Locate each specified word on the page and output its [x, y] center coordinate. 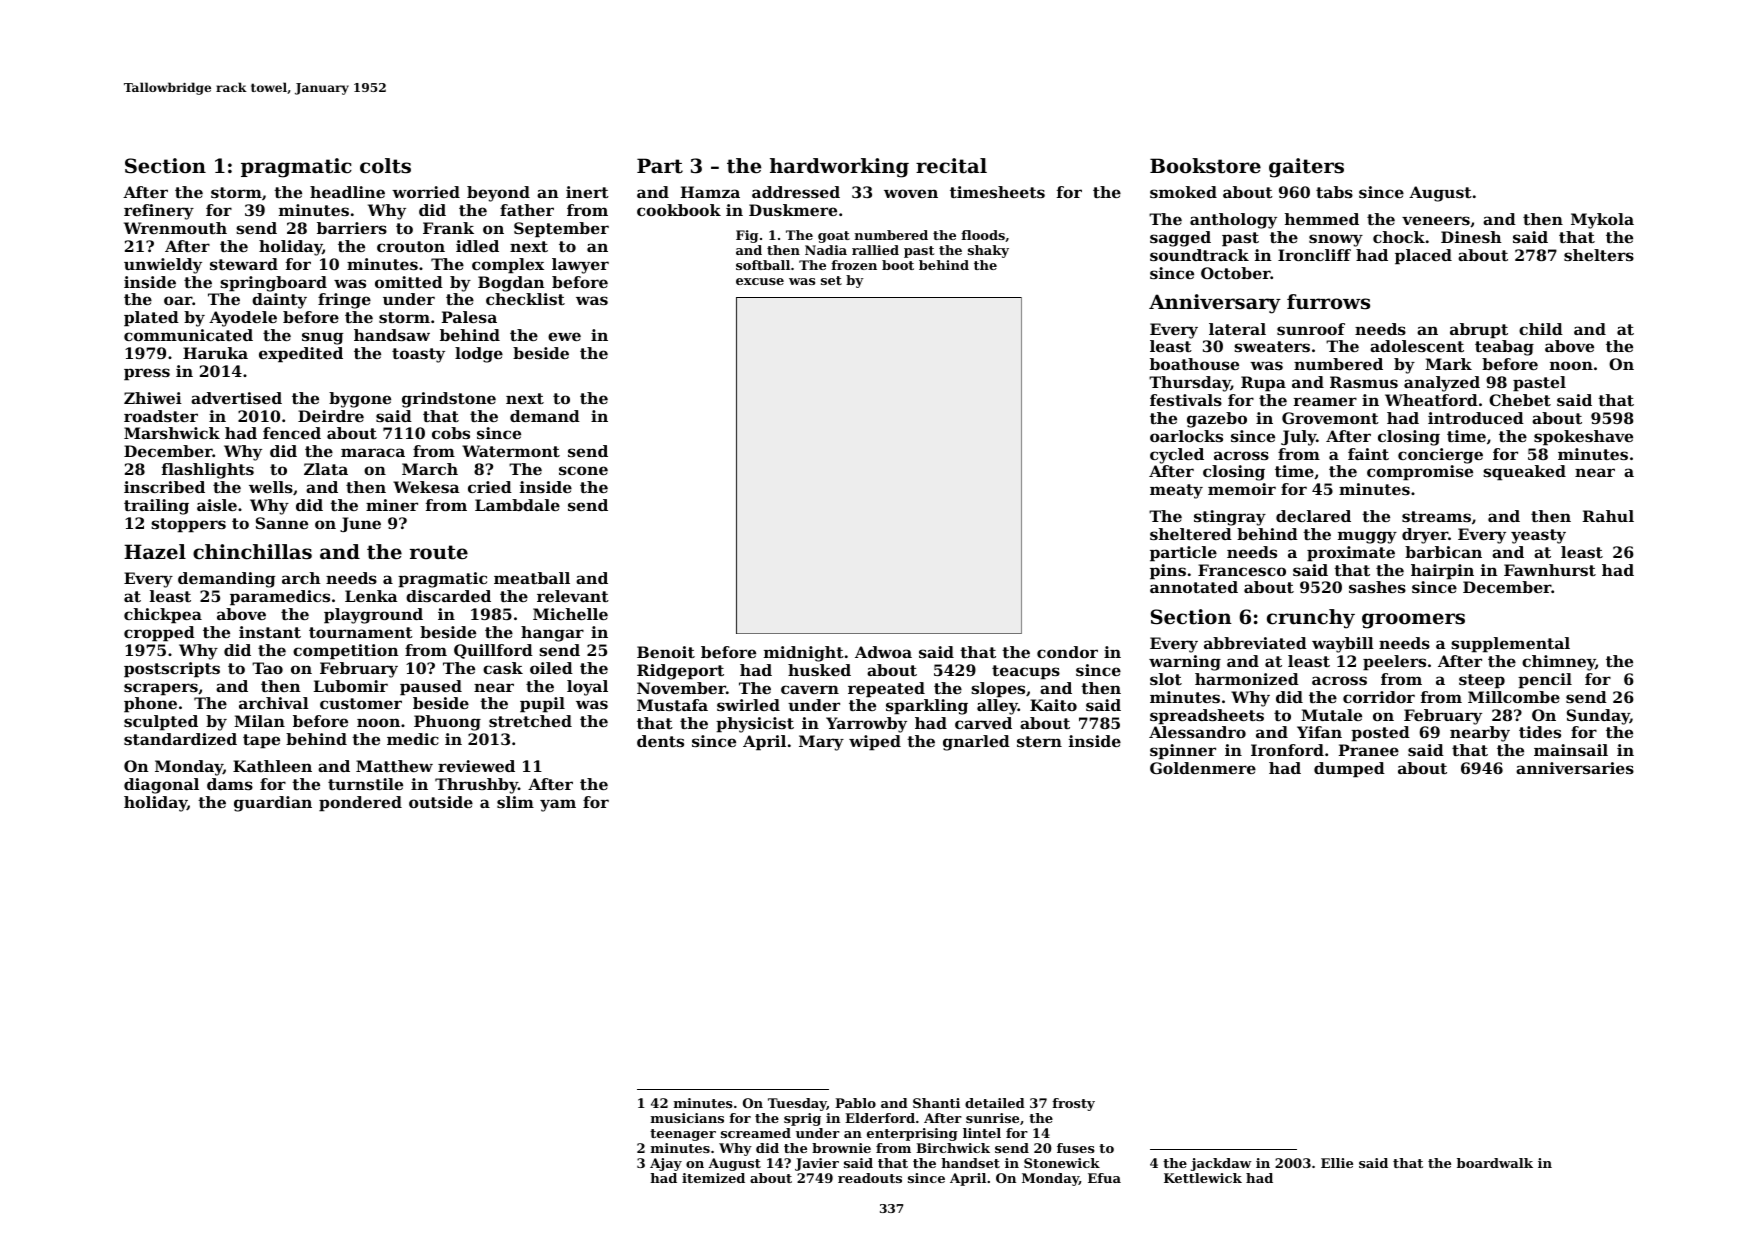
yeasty [1538, 536]
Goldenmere [1203, 768]
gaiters [1306, 168]
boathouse [1194, 364]
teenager [683, 1135]
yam [558, 805]
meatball [532, 578]
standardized [180, 739]
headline [347, 192]
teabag [1504, 348]
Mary [821, 743]
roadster [161, 416]
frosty [1073, 1104]
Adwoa [883, 652]
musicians [687, 1118]
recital [951, 166]
